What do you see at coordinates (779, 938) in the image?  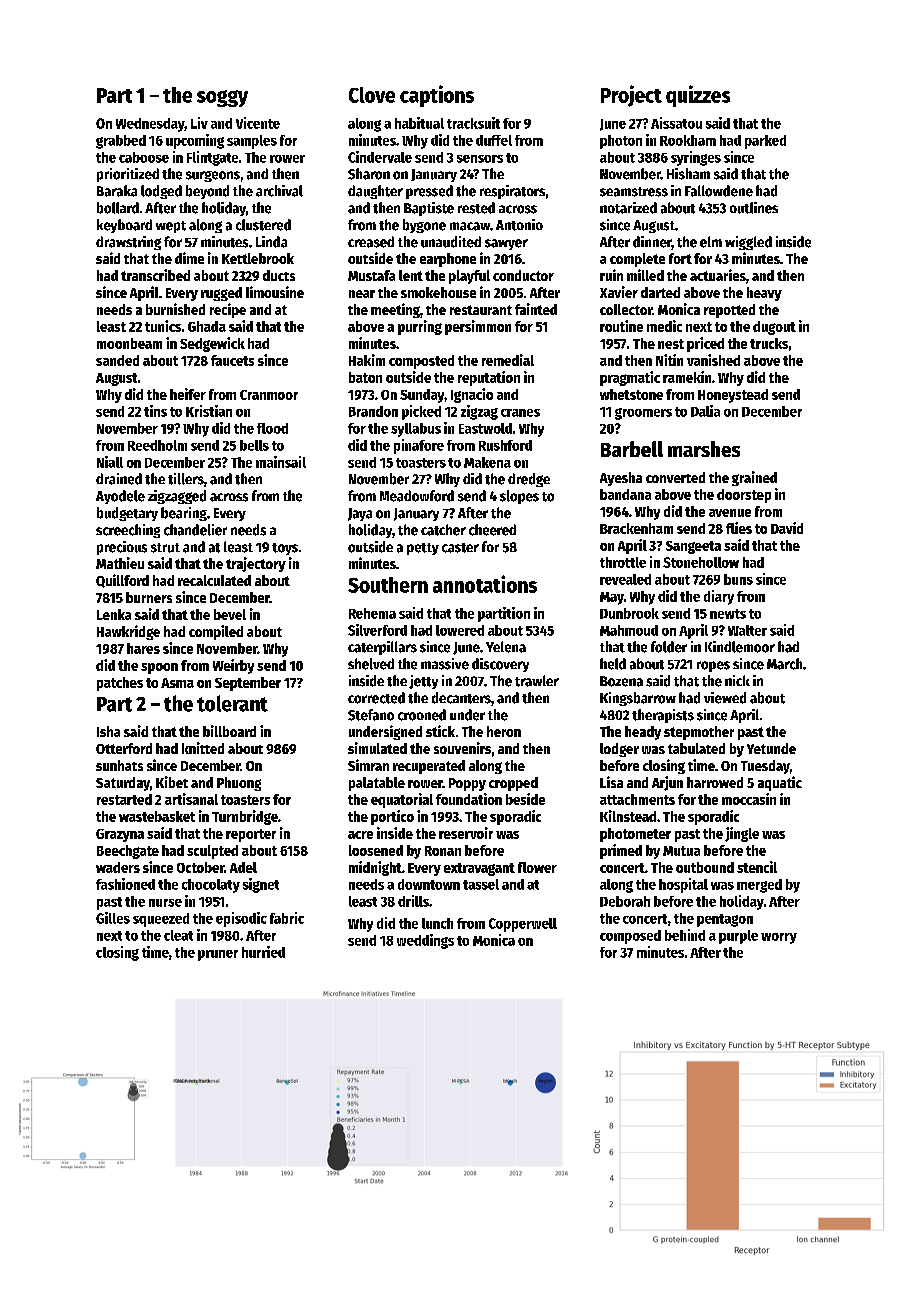 I see `worry` at bounding box center [779, 938].
